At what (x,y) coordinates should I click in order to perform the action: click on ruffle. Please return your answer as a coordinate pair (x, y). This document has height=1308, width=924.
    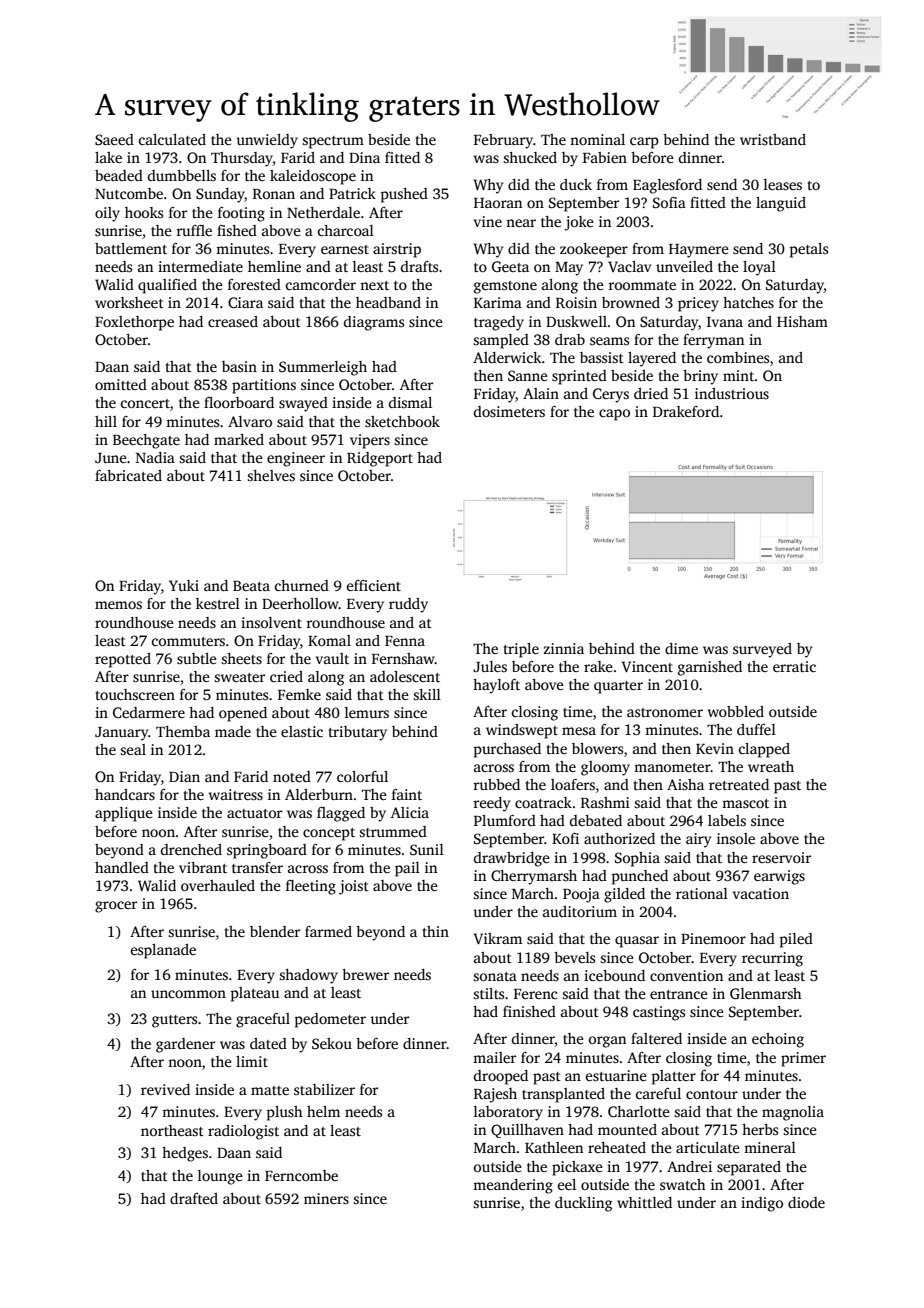
    Looking at the image, I should click on (194, 230).
